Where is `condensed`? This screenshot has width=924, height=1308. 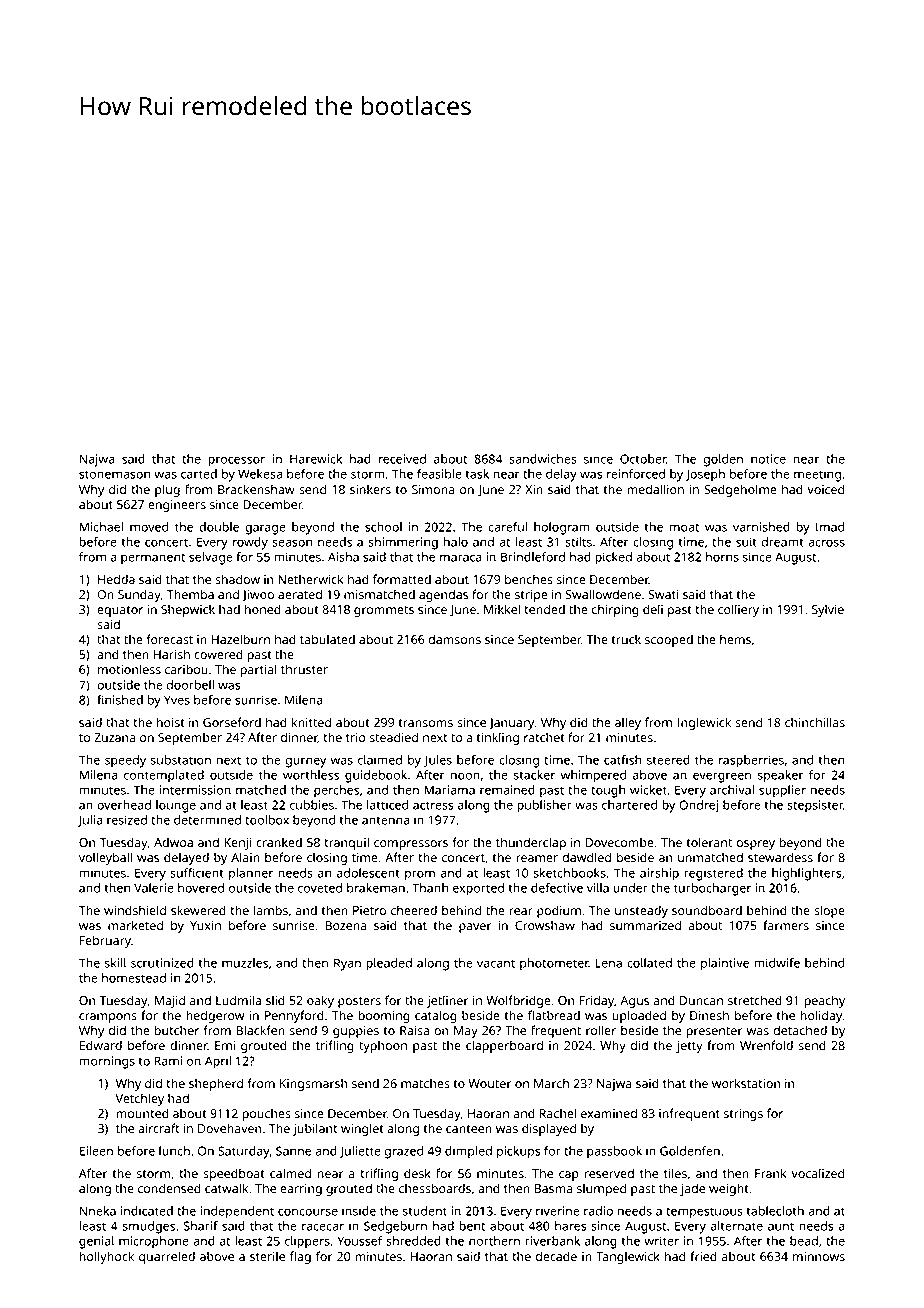
condensed is located at coordinates (169, 1188).
